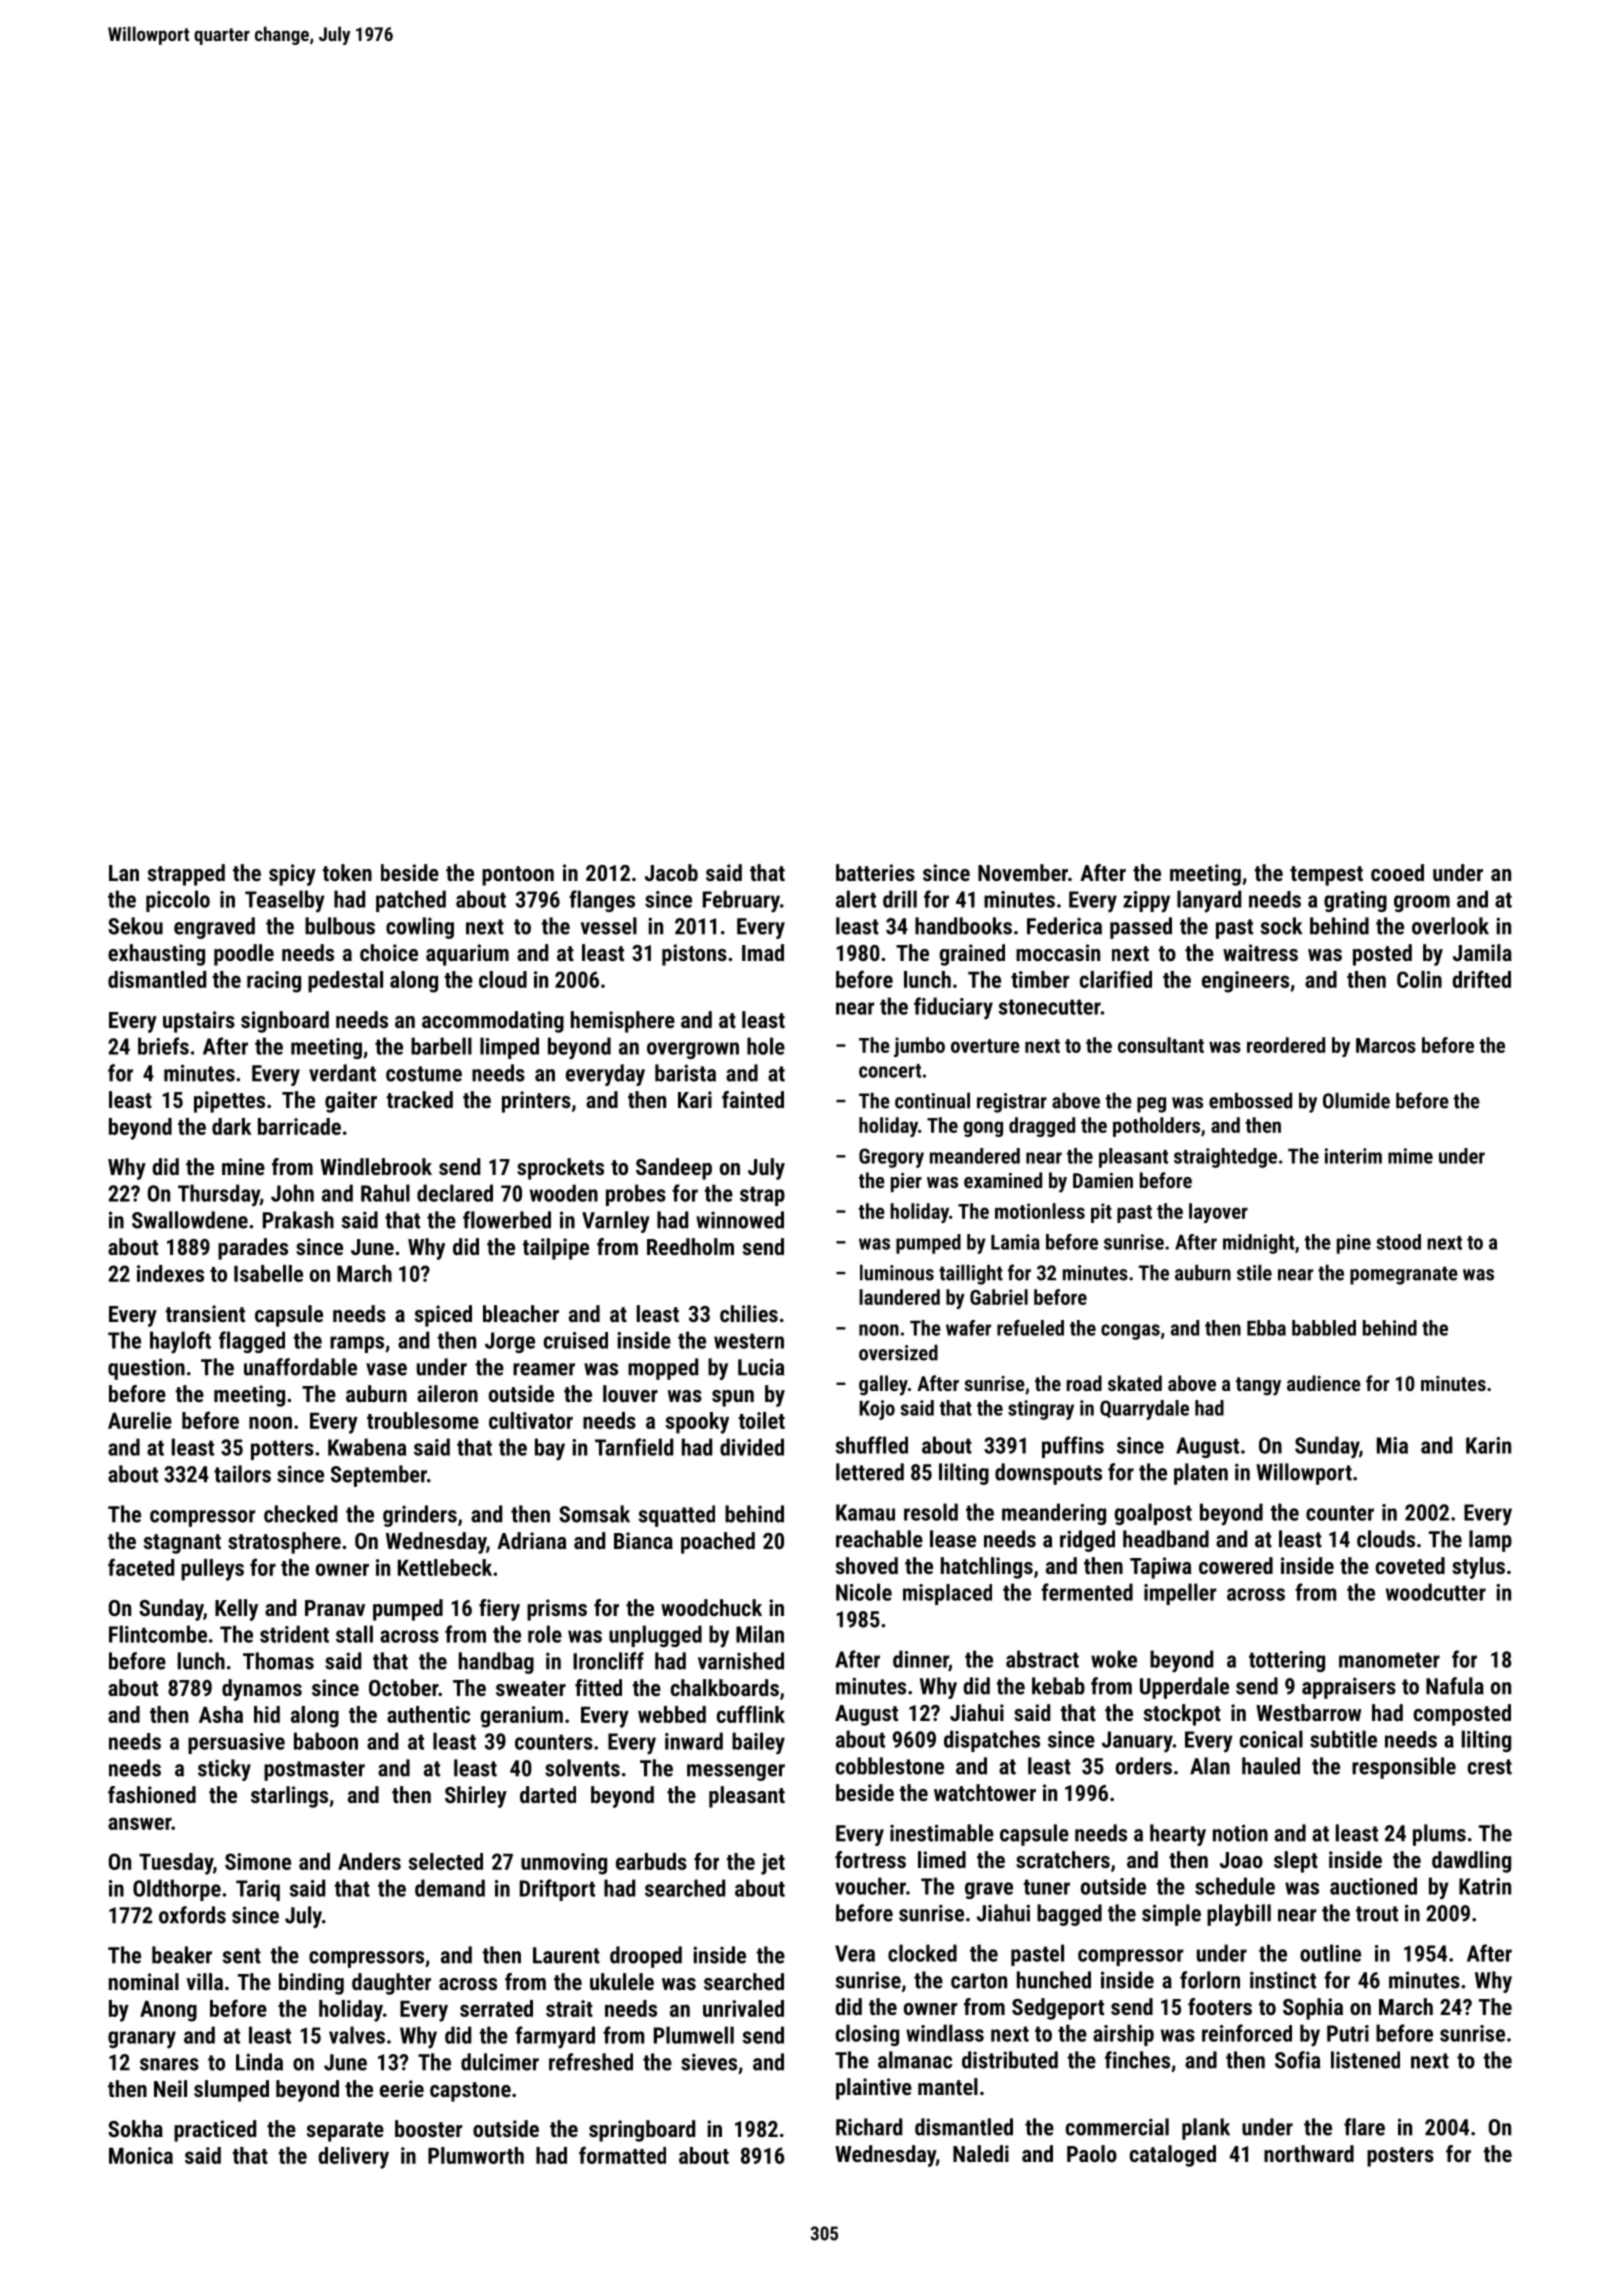 Image resolution: width=1620 pixels, height=2292 pixels. What do you see at coordinates (178, 901) in the screenshot?
I see `piccolo` at bounding box center [178, 901].
